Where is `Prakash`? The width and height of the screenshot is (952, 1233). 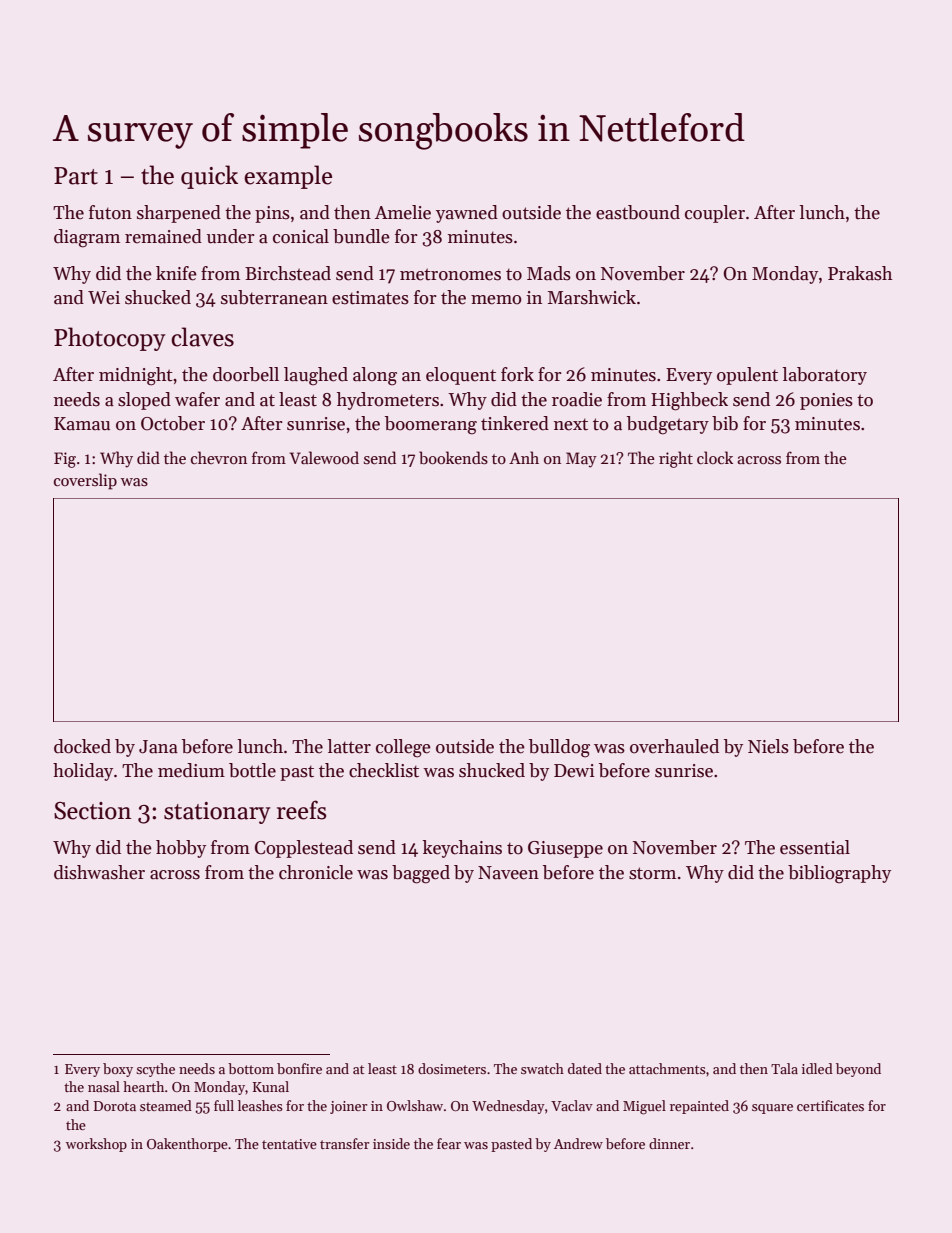
Prakash is located at coordinates (860, 273).
